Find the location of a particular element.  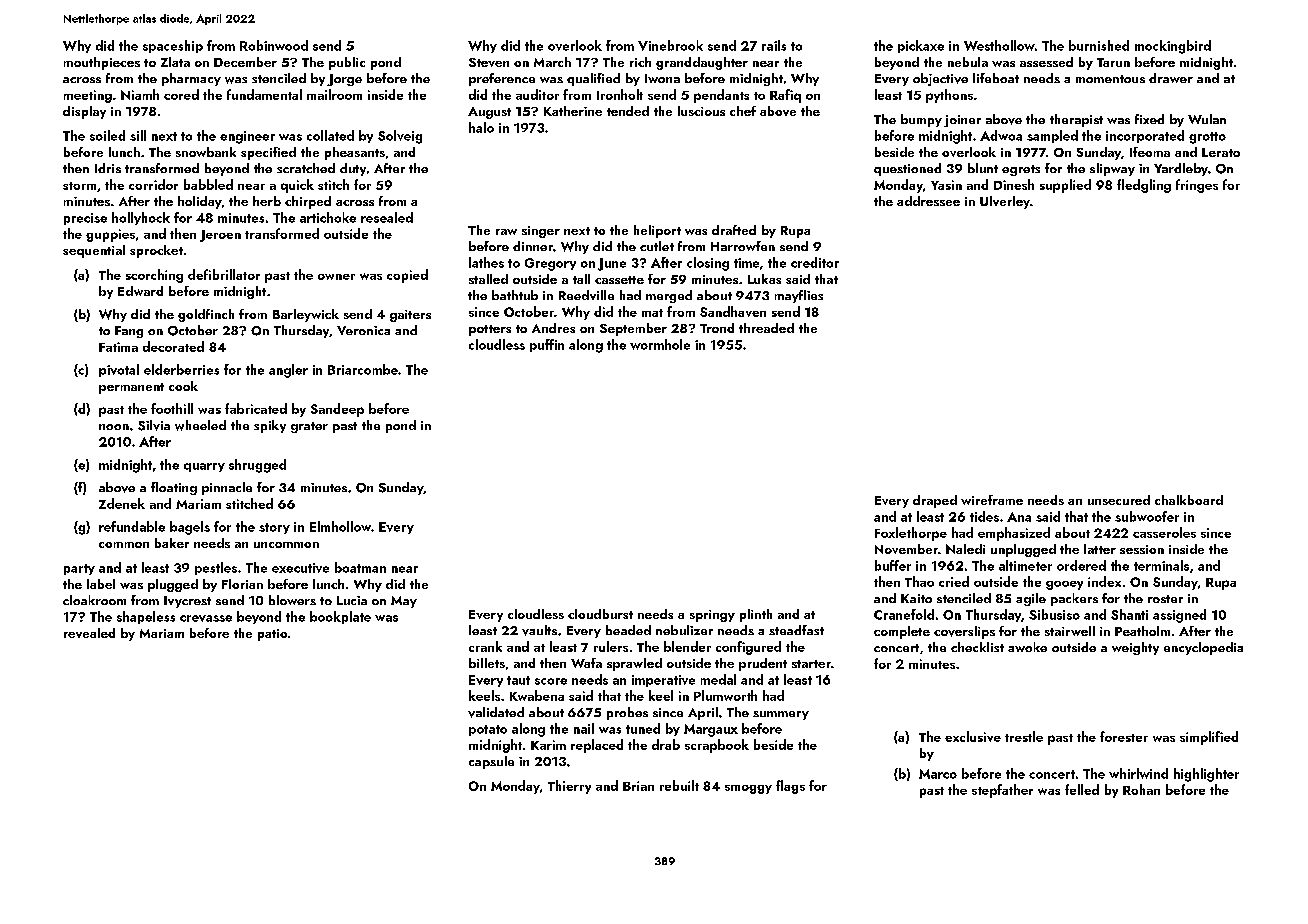

puffin is located at coordinates (547, 345).
